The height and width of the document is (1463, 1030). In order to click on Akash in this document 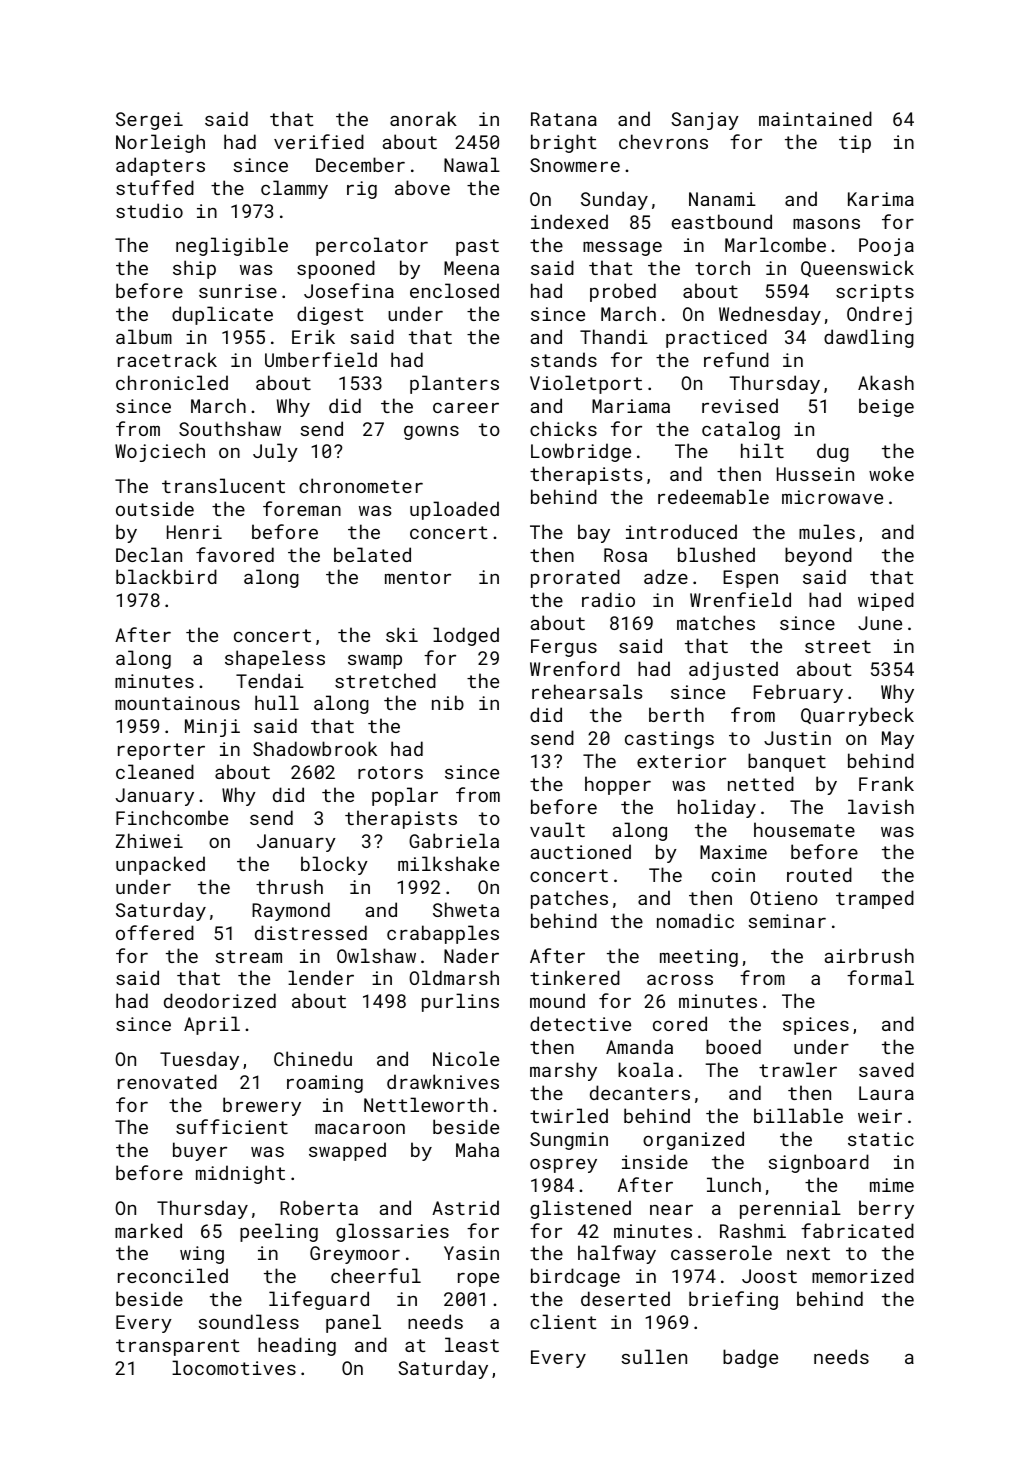, I will do `click(886, 382)`.
